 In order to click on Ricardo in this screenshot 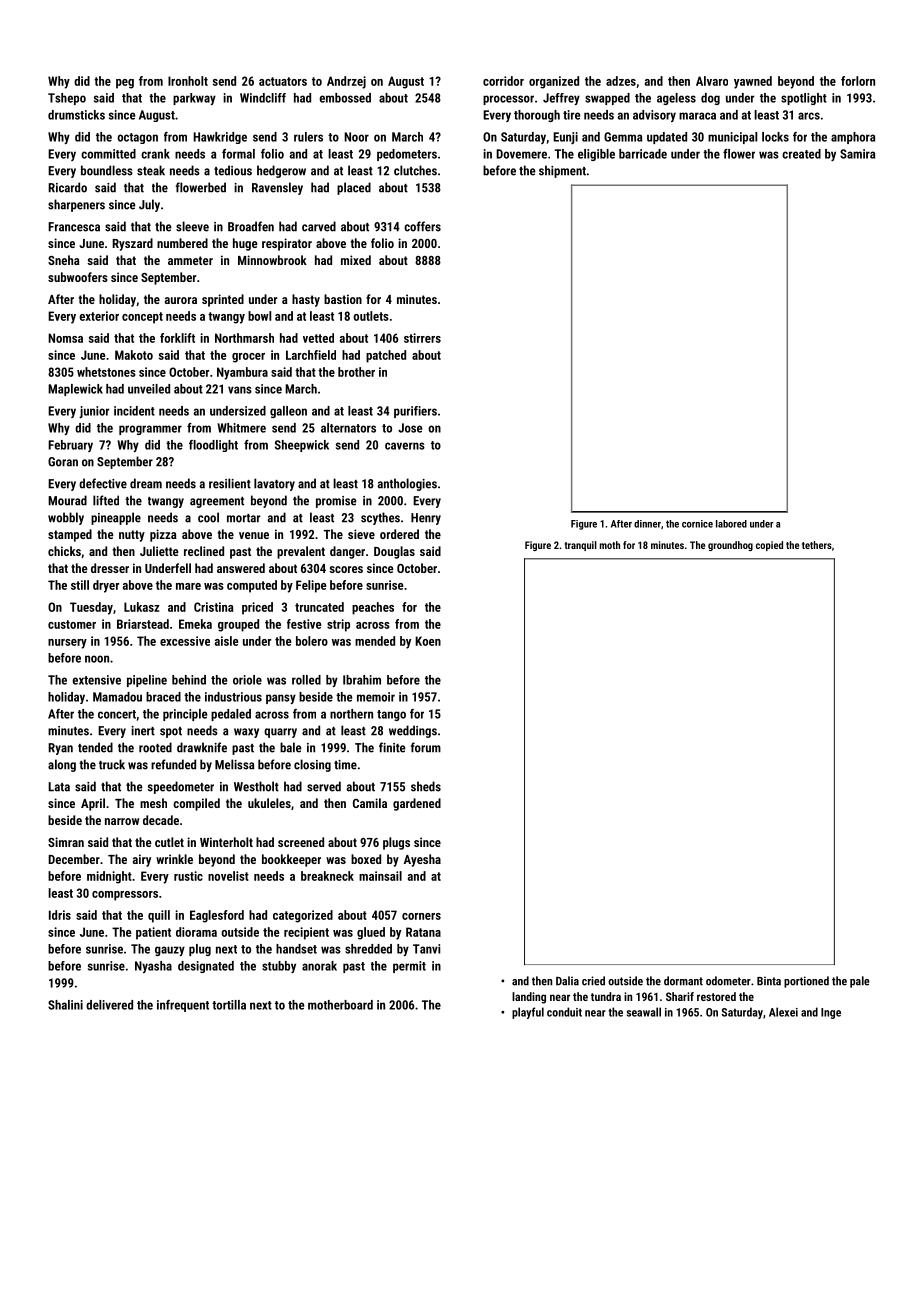, I will do `click(67, 187)`.
